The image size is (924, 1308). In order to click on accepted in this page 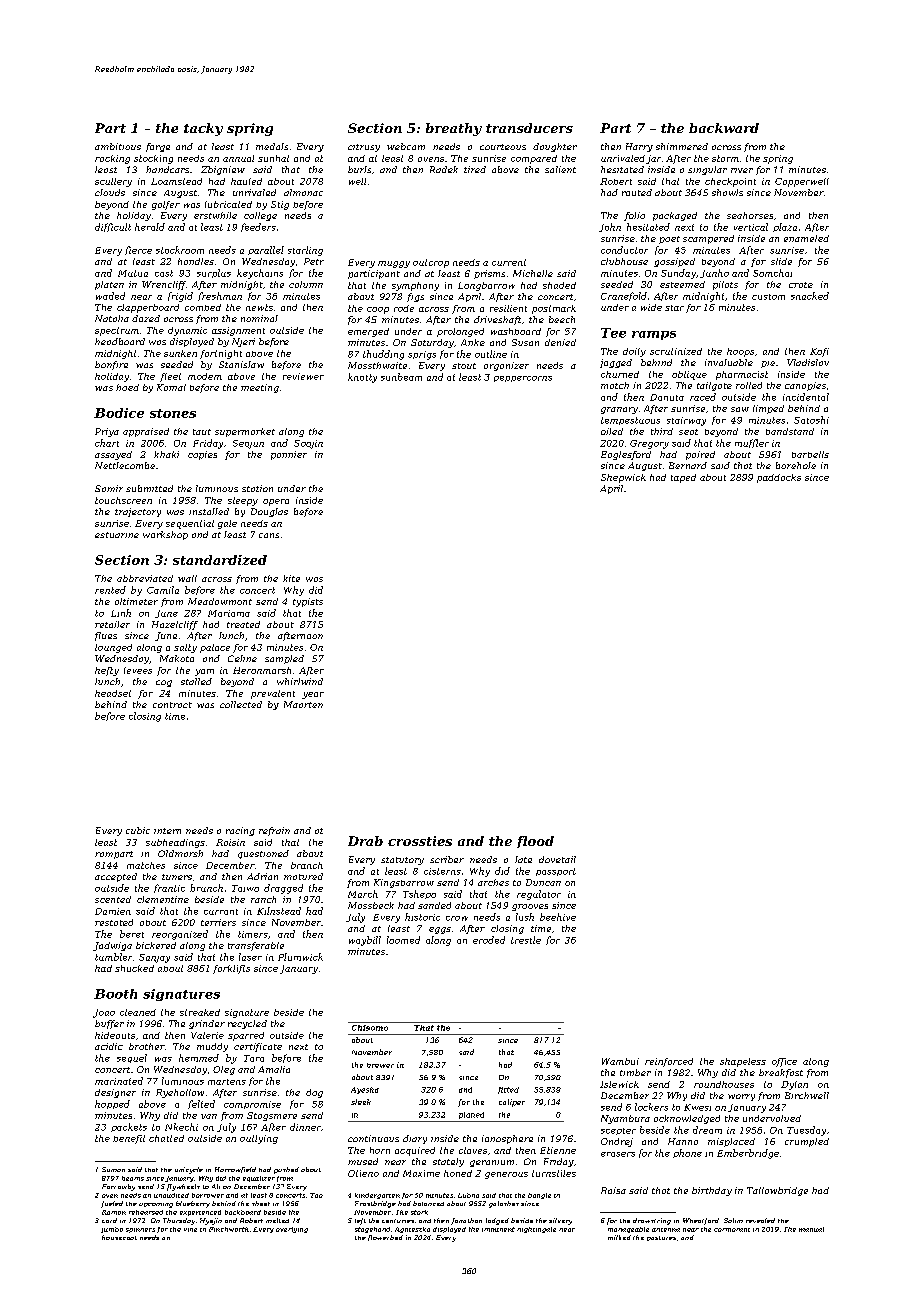, I will do `click(116, 877)`.
